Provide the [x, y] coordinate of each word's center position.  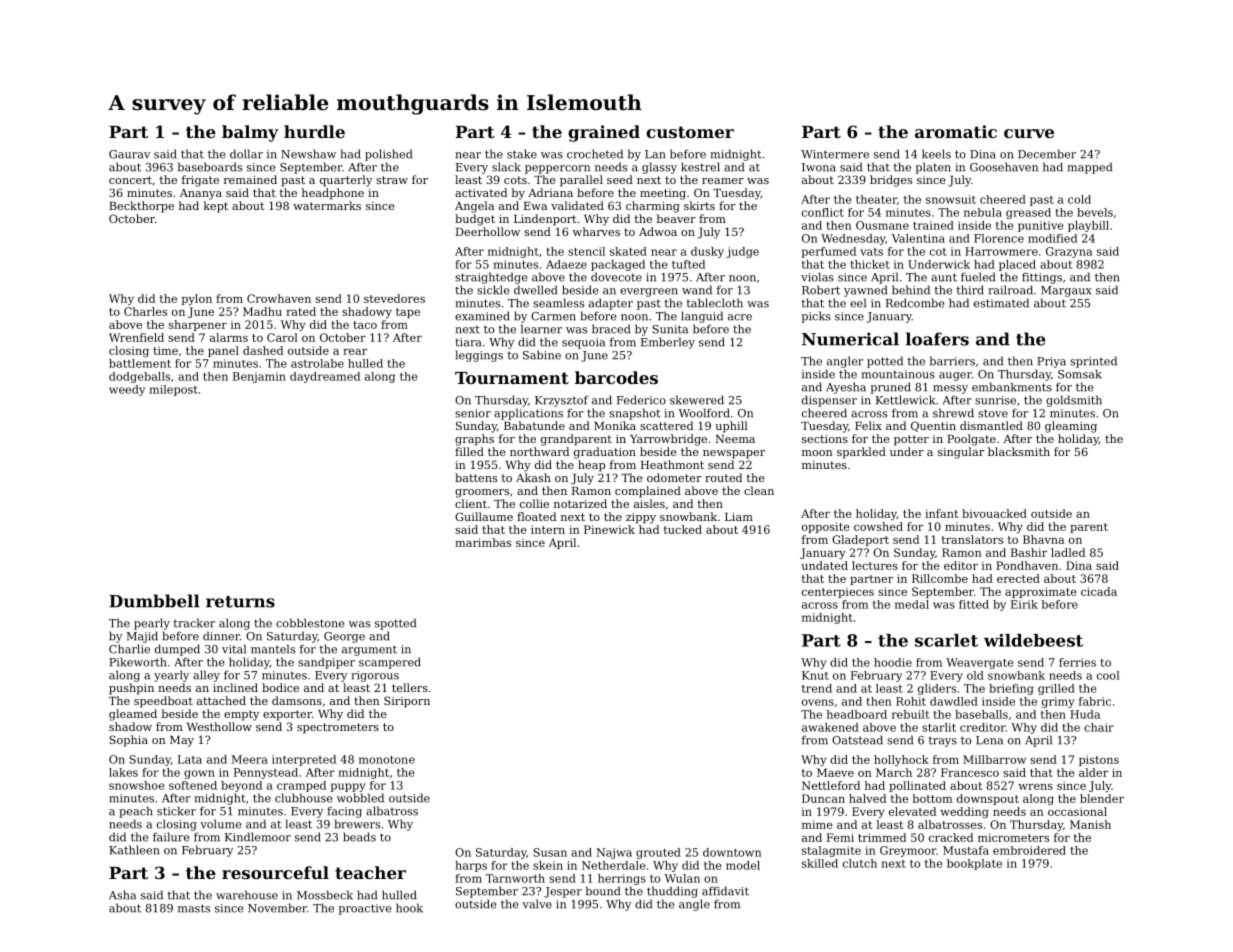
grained [604, 133]
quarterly [346, 181]
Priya [1051, 362]
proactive [364, 909]
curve [1029, 133]
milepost [173, 390]
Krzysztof [562, 401]
